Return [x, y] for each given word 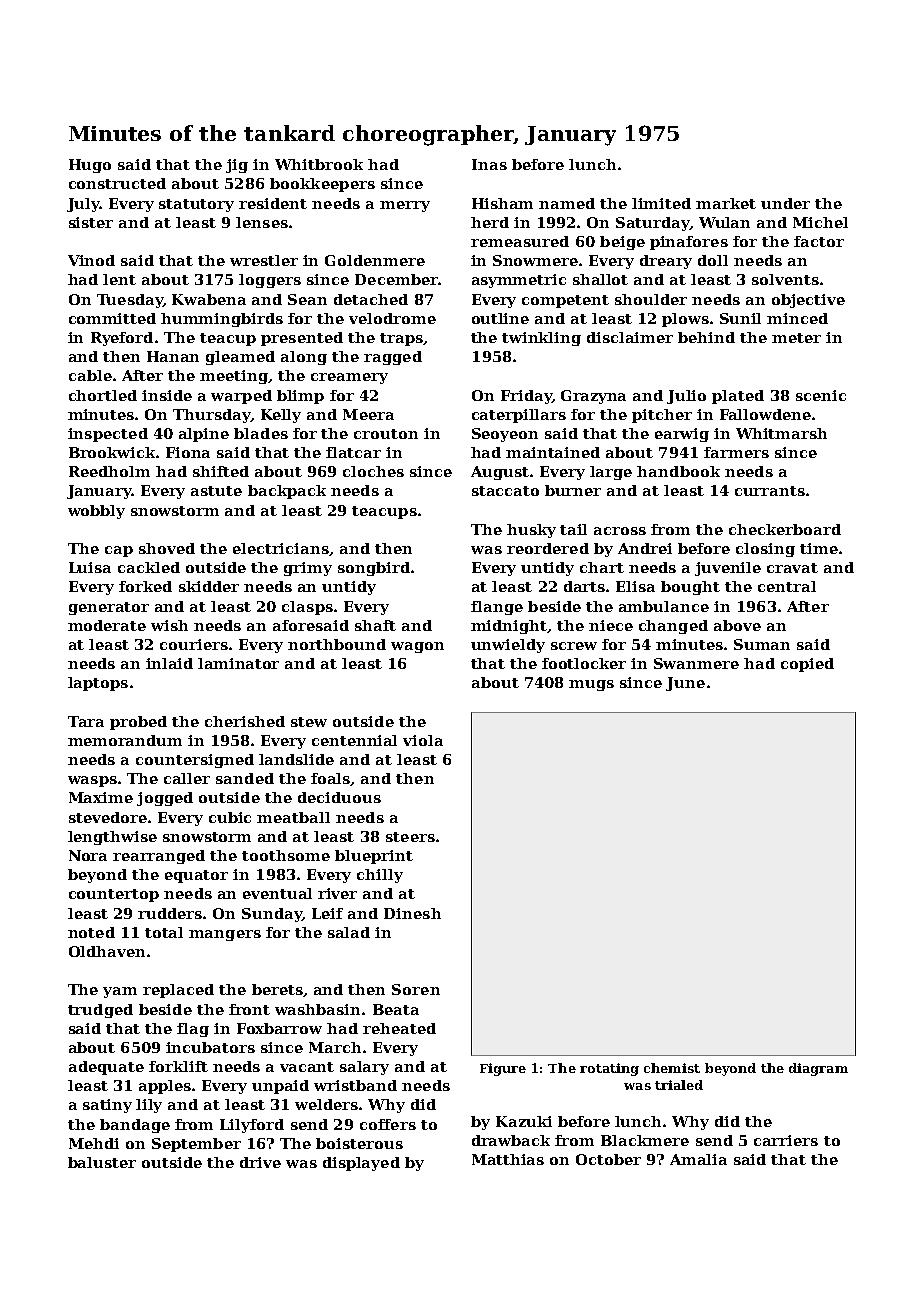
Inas [489, 164]
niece [611, 625]
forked [145, 586]
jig [237, 166]
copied [807, 665]
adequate [106, 1068]
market [726, 203]
